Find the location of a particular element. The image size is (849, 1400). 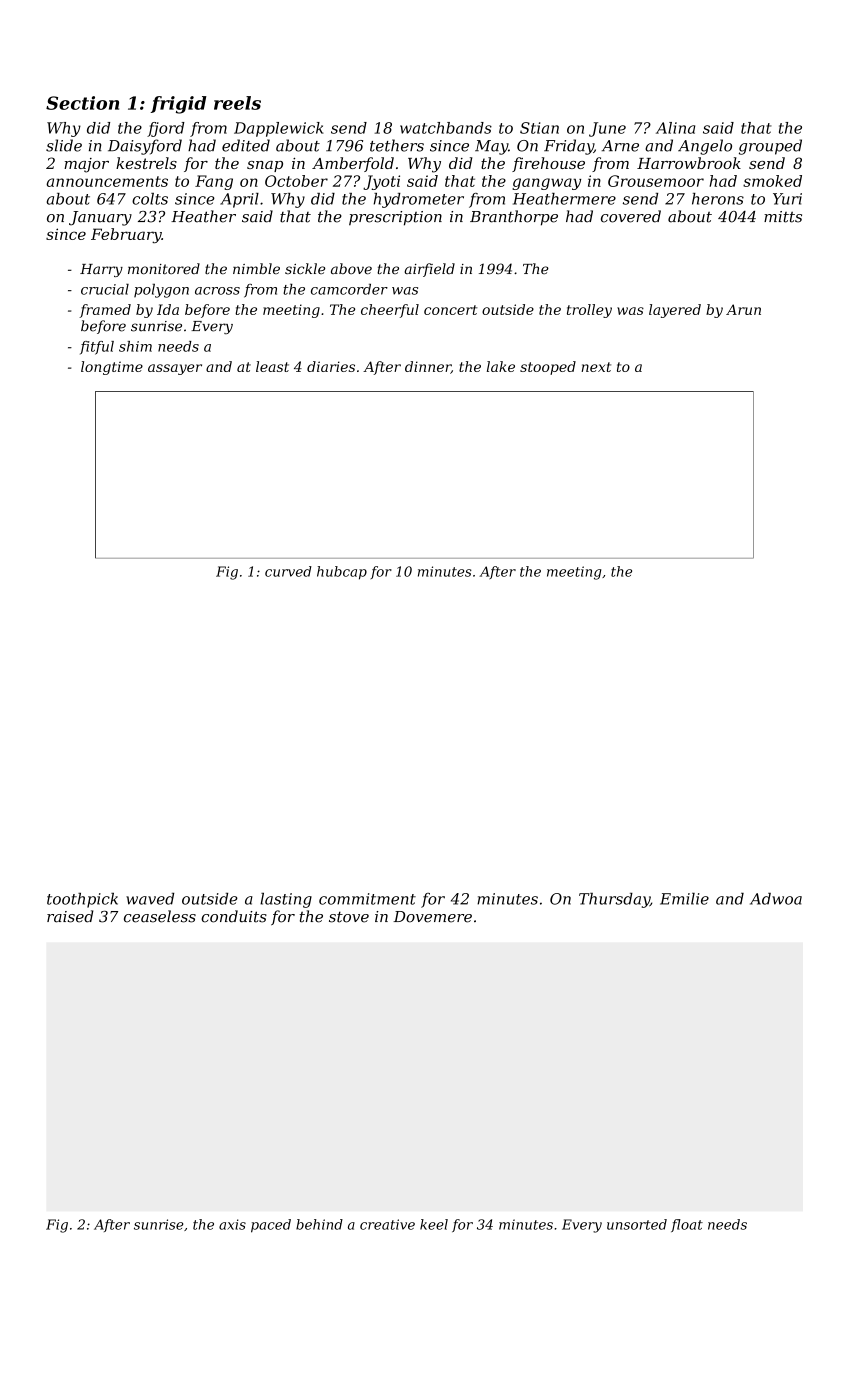

axis is located at coordinates (232, 1224).
